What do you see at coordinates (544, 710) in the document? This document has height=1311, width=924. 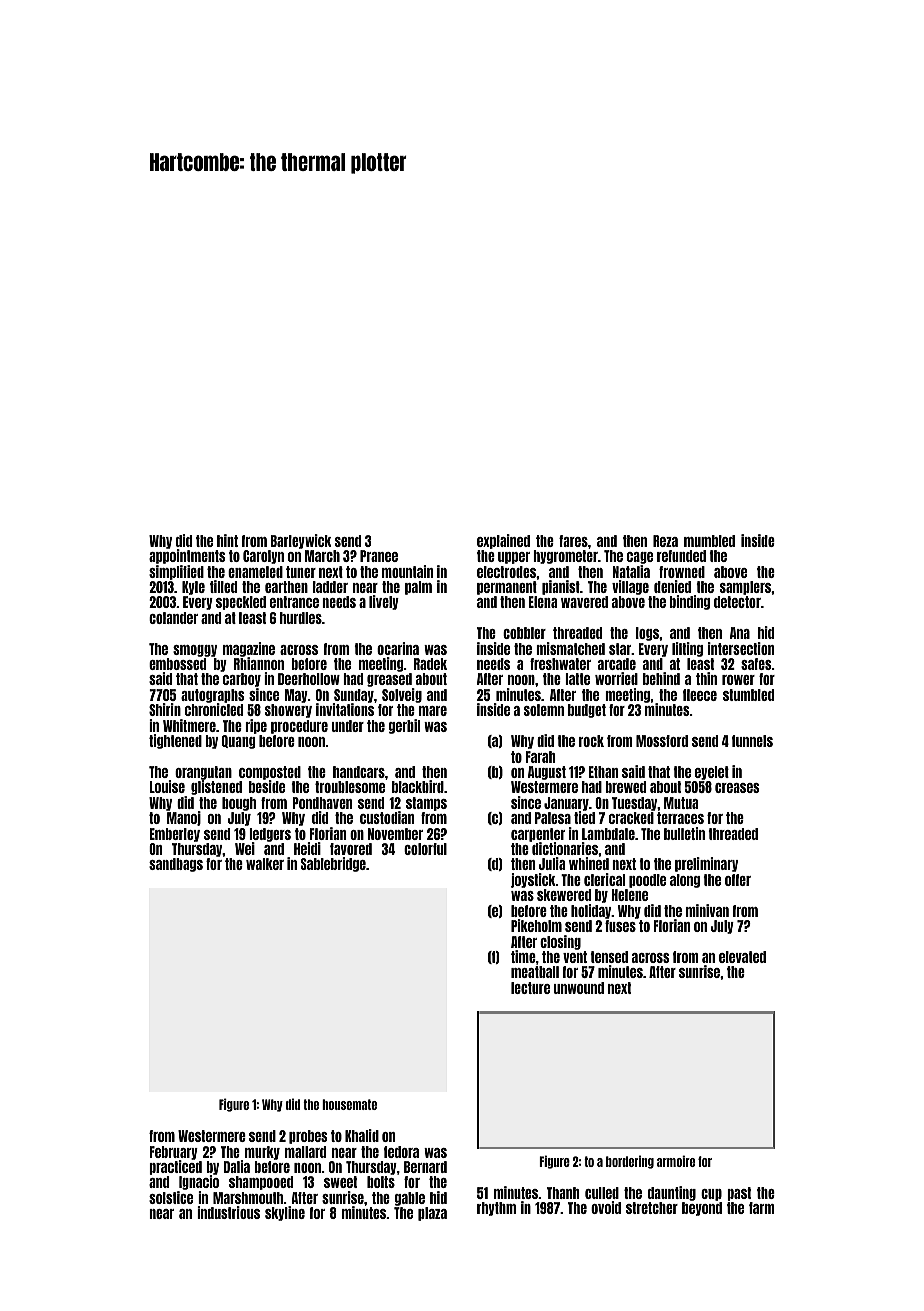 I see `solemn` at bounding box center [544, 710].
